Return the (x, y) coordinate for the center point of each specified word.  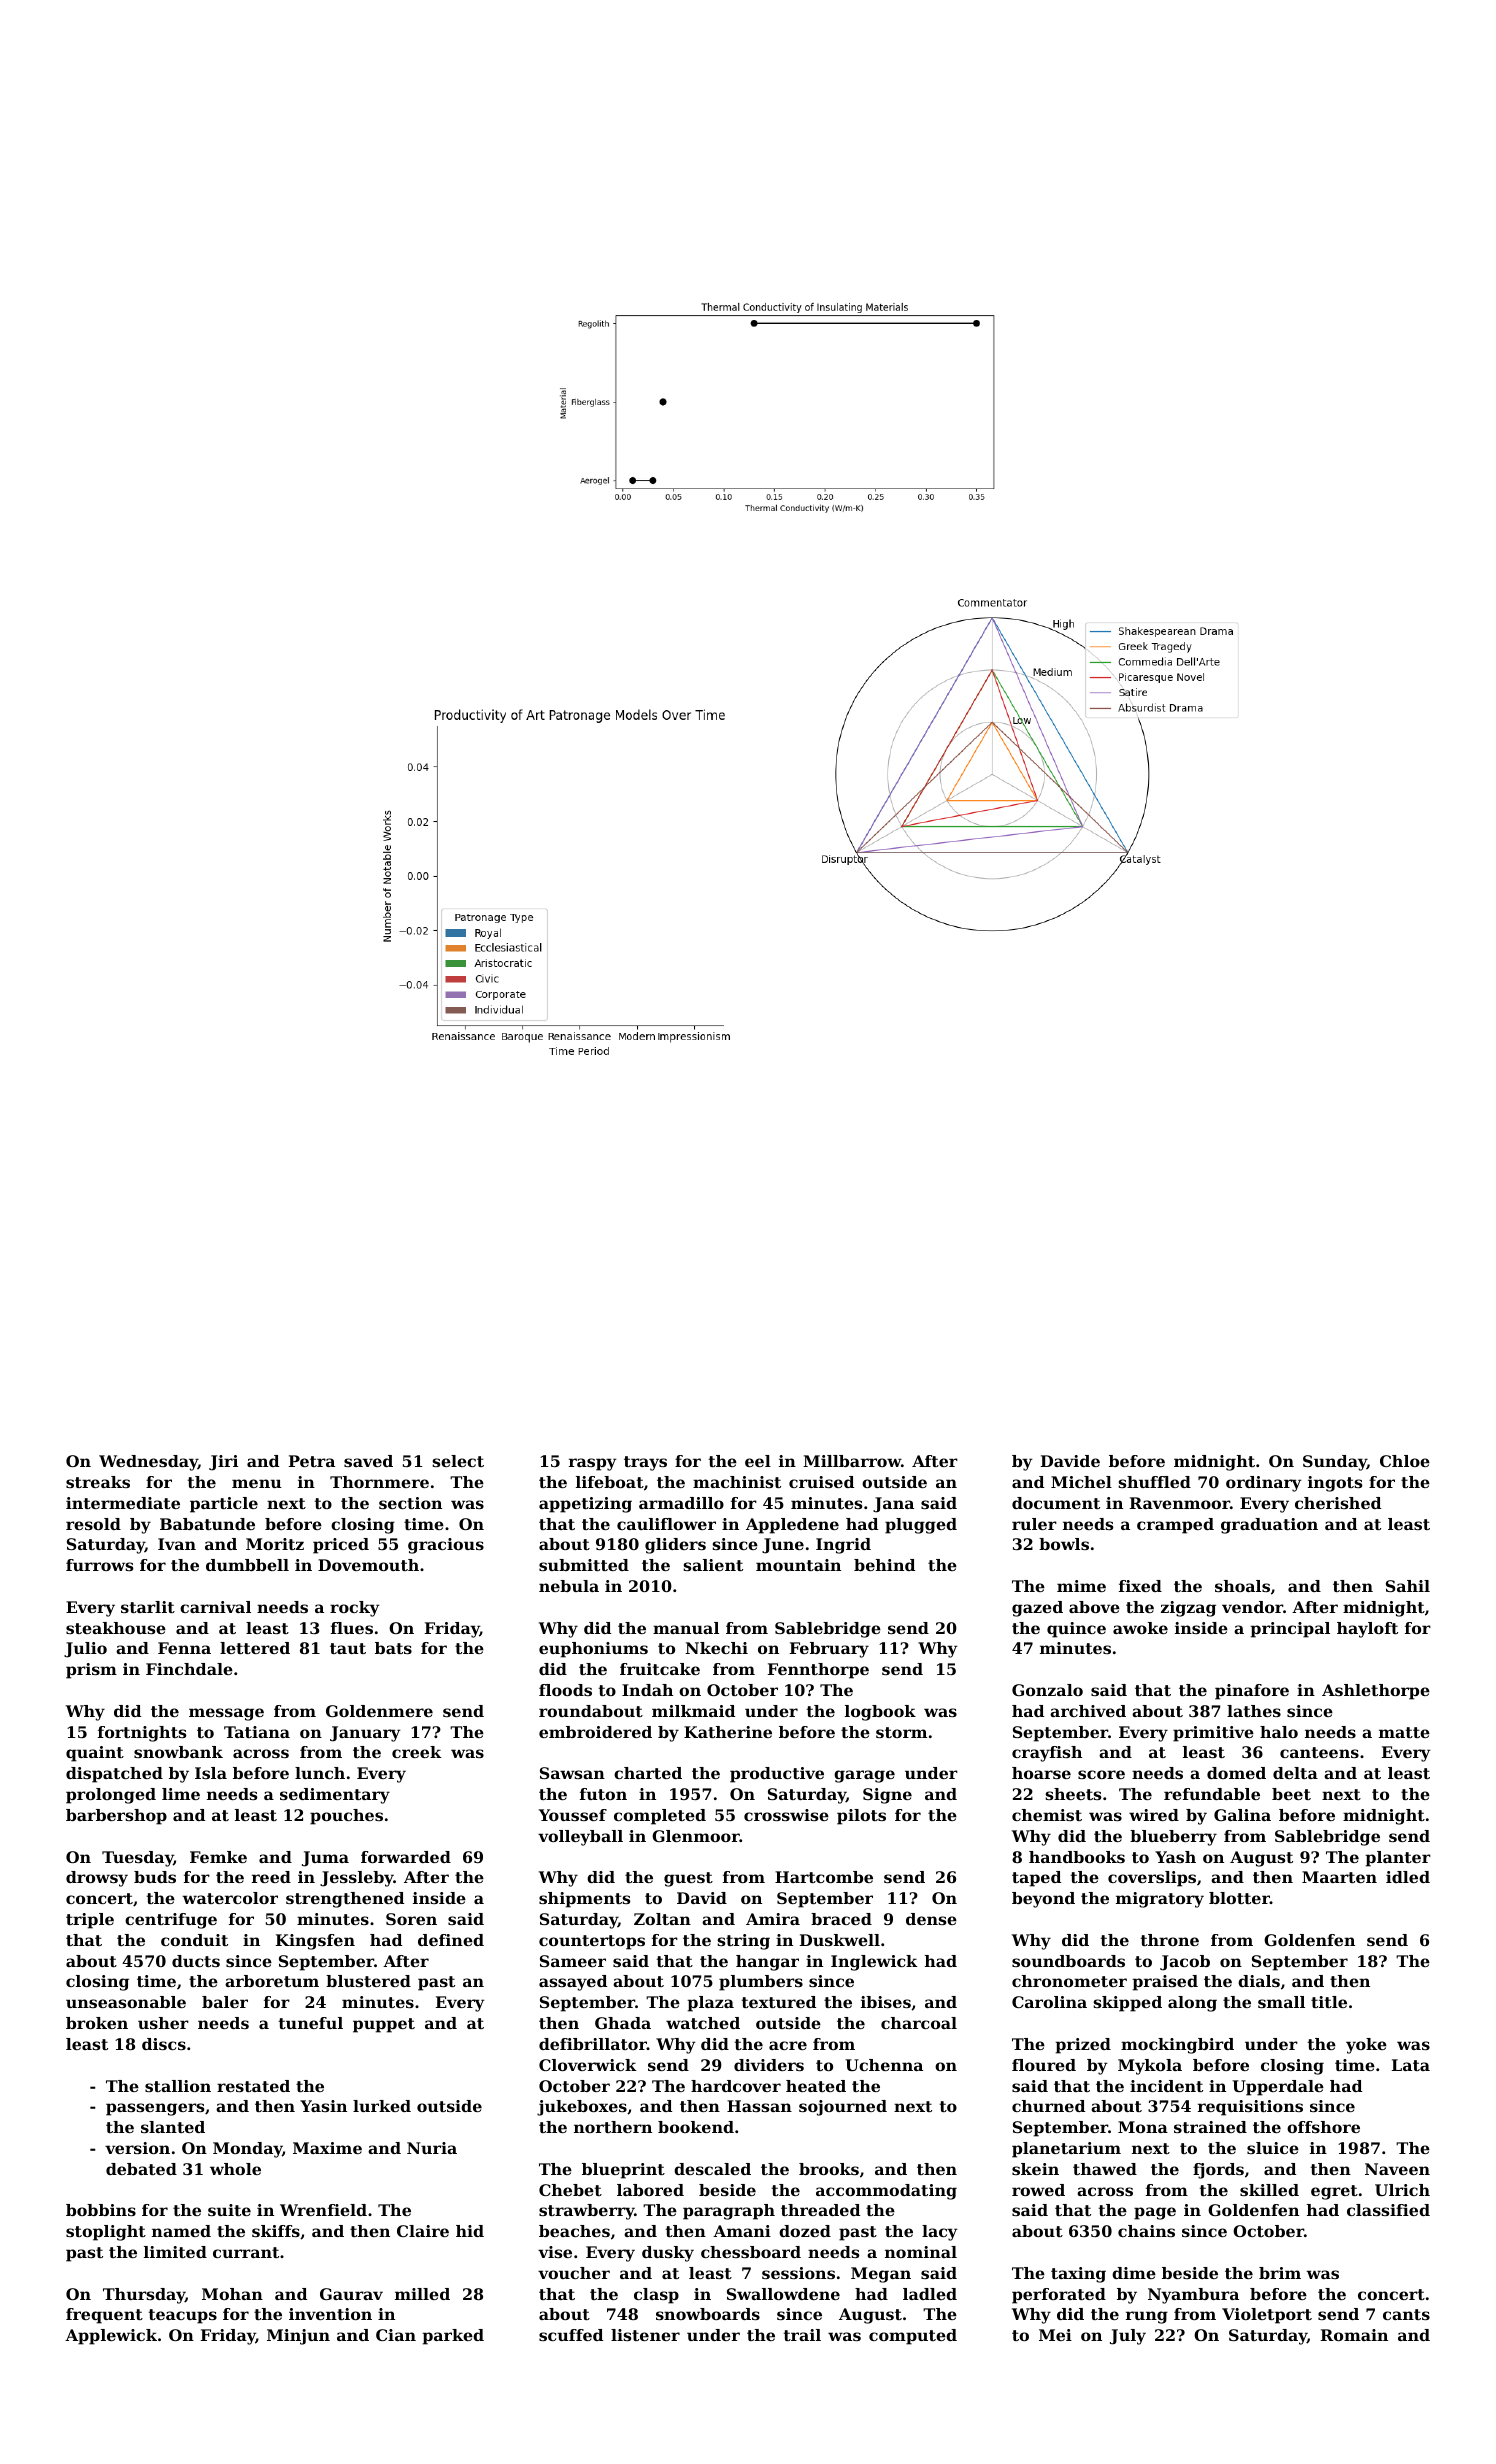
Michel (1081, 1482)
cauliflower (666, 1524)
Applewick (111, 2337)
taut (348, 1648)
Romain (1354, 2335)
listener (645, 2335)
